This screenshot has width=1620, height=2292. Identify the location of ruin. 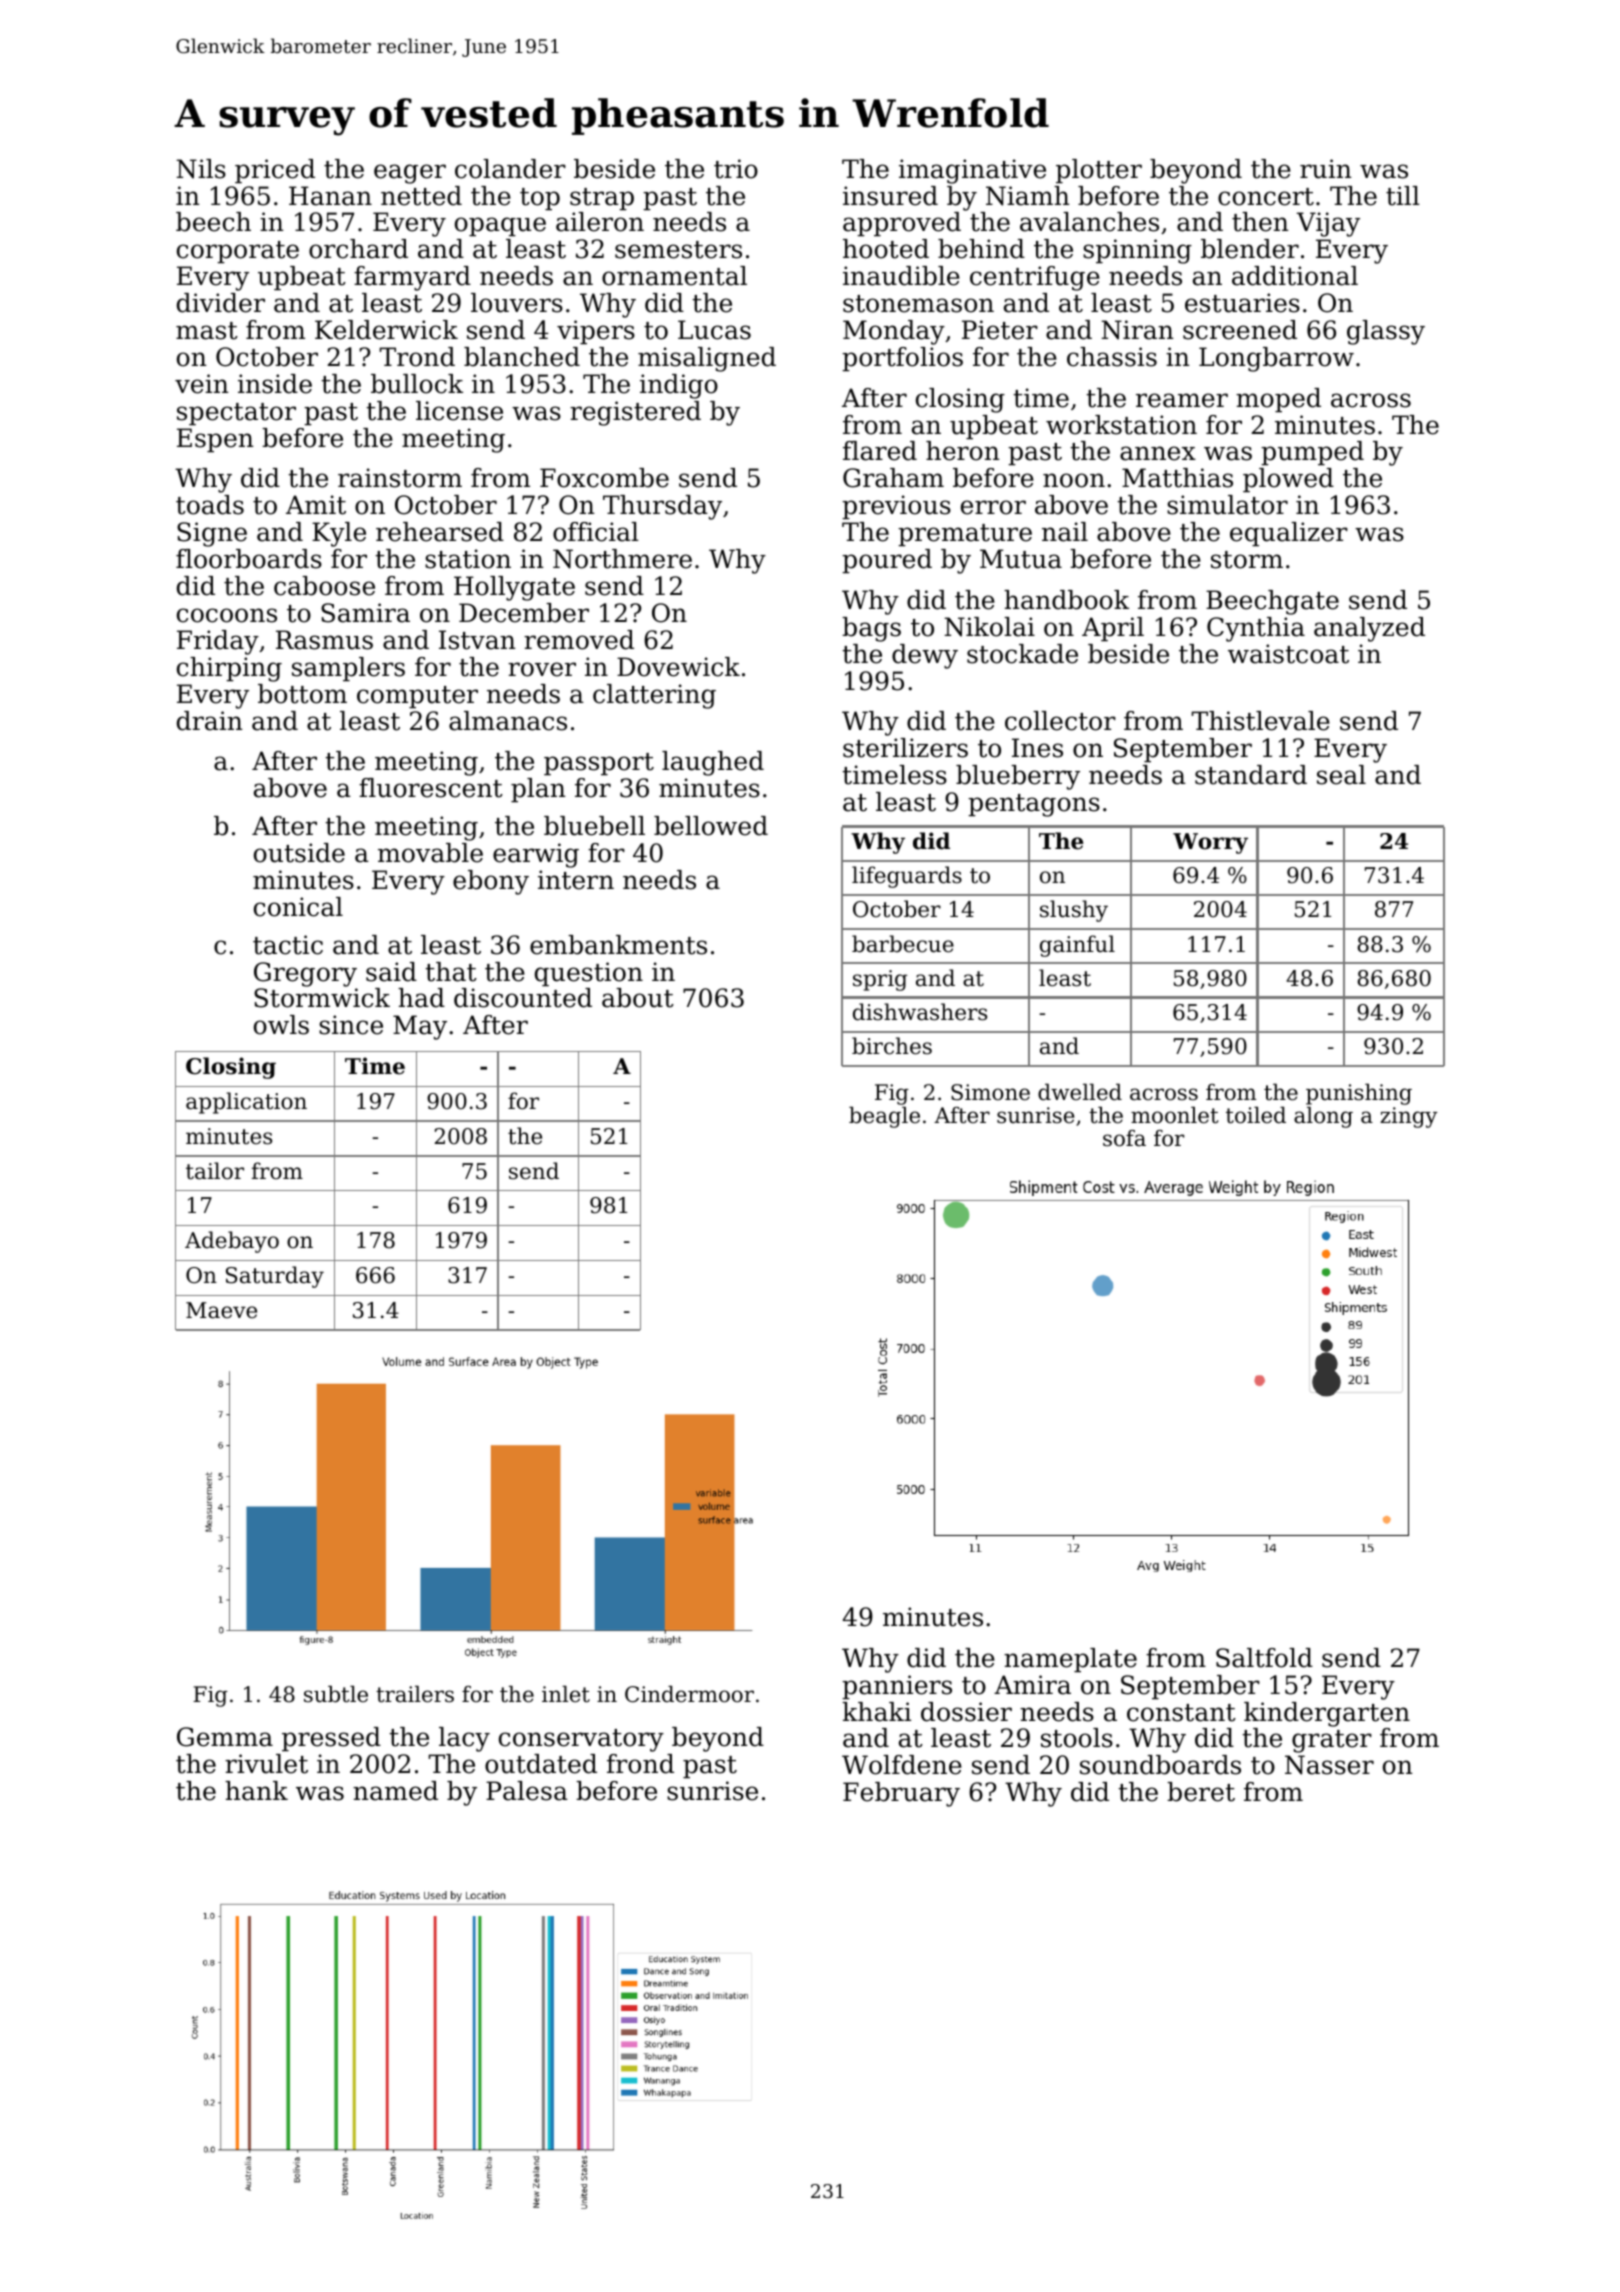
(1326, 169).
